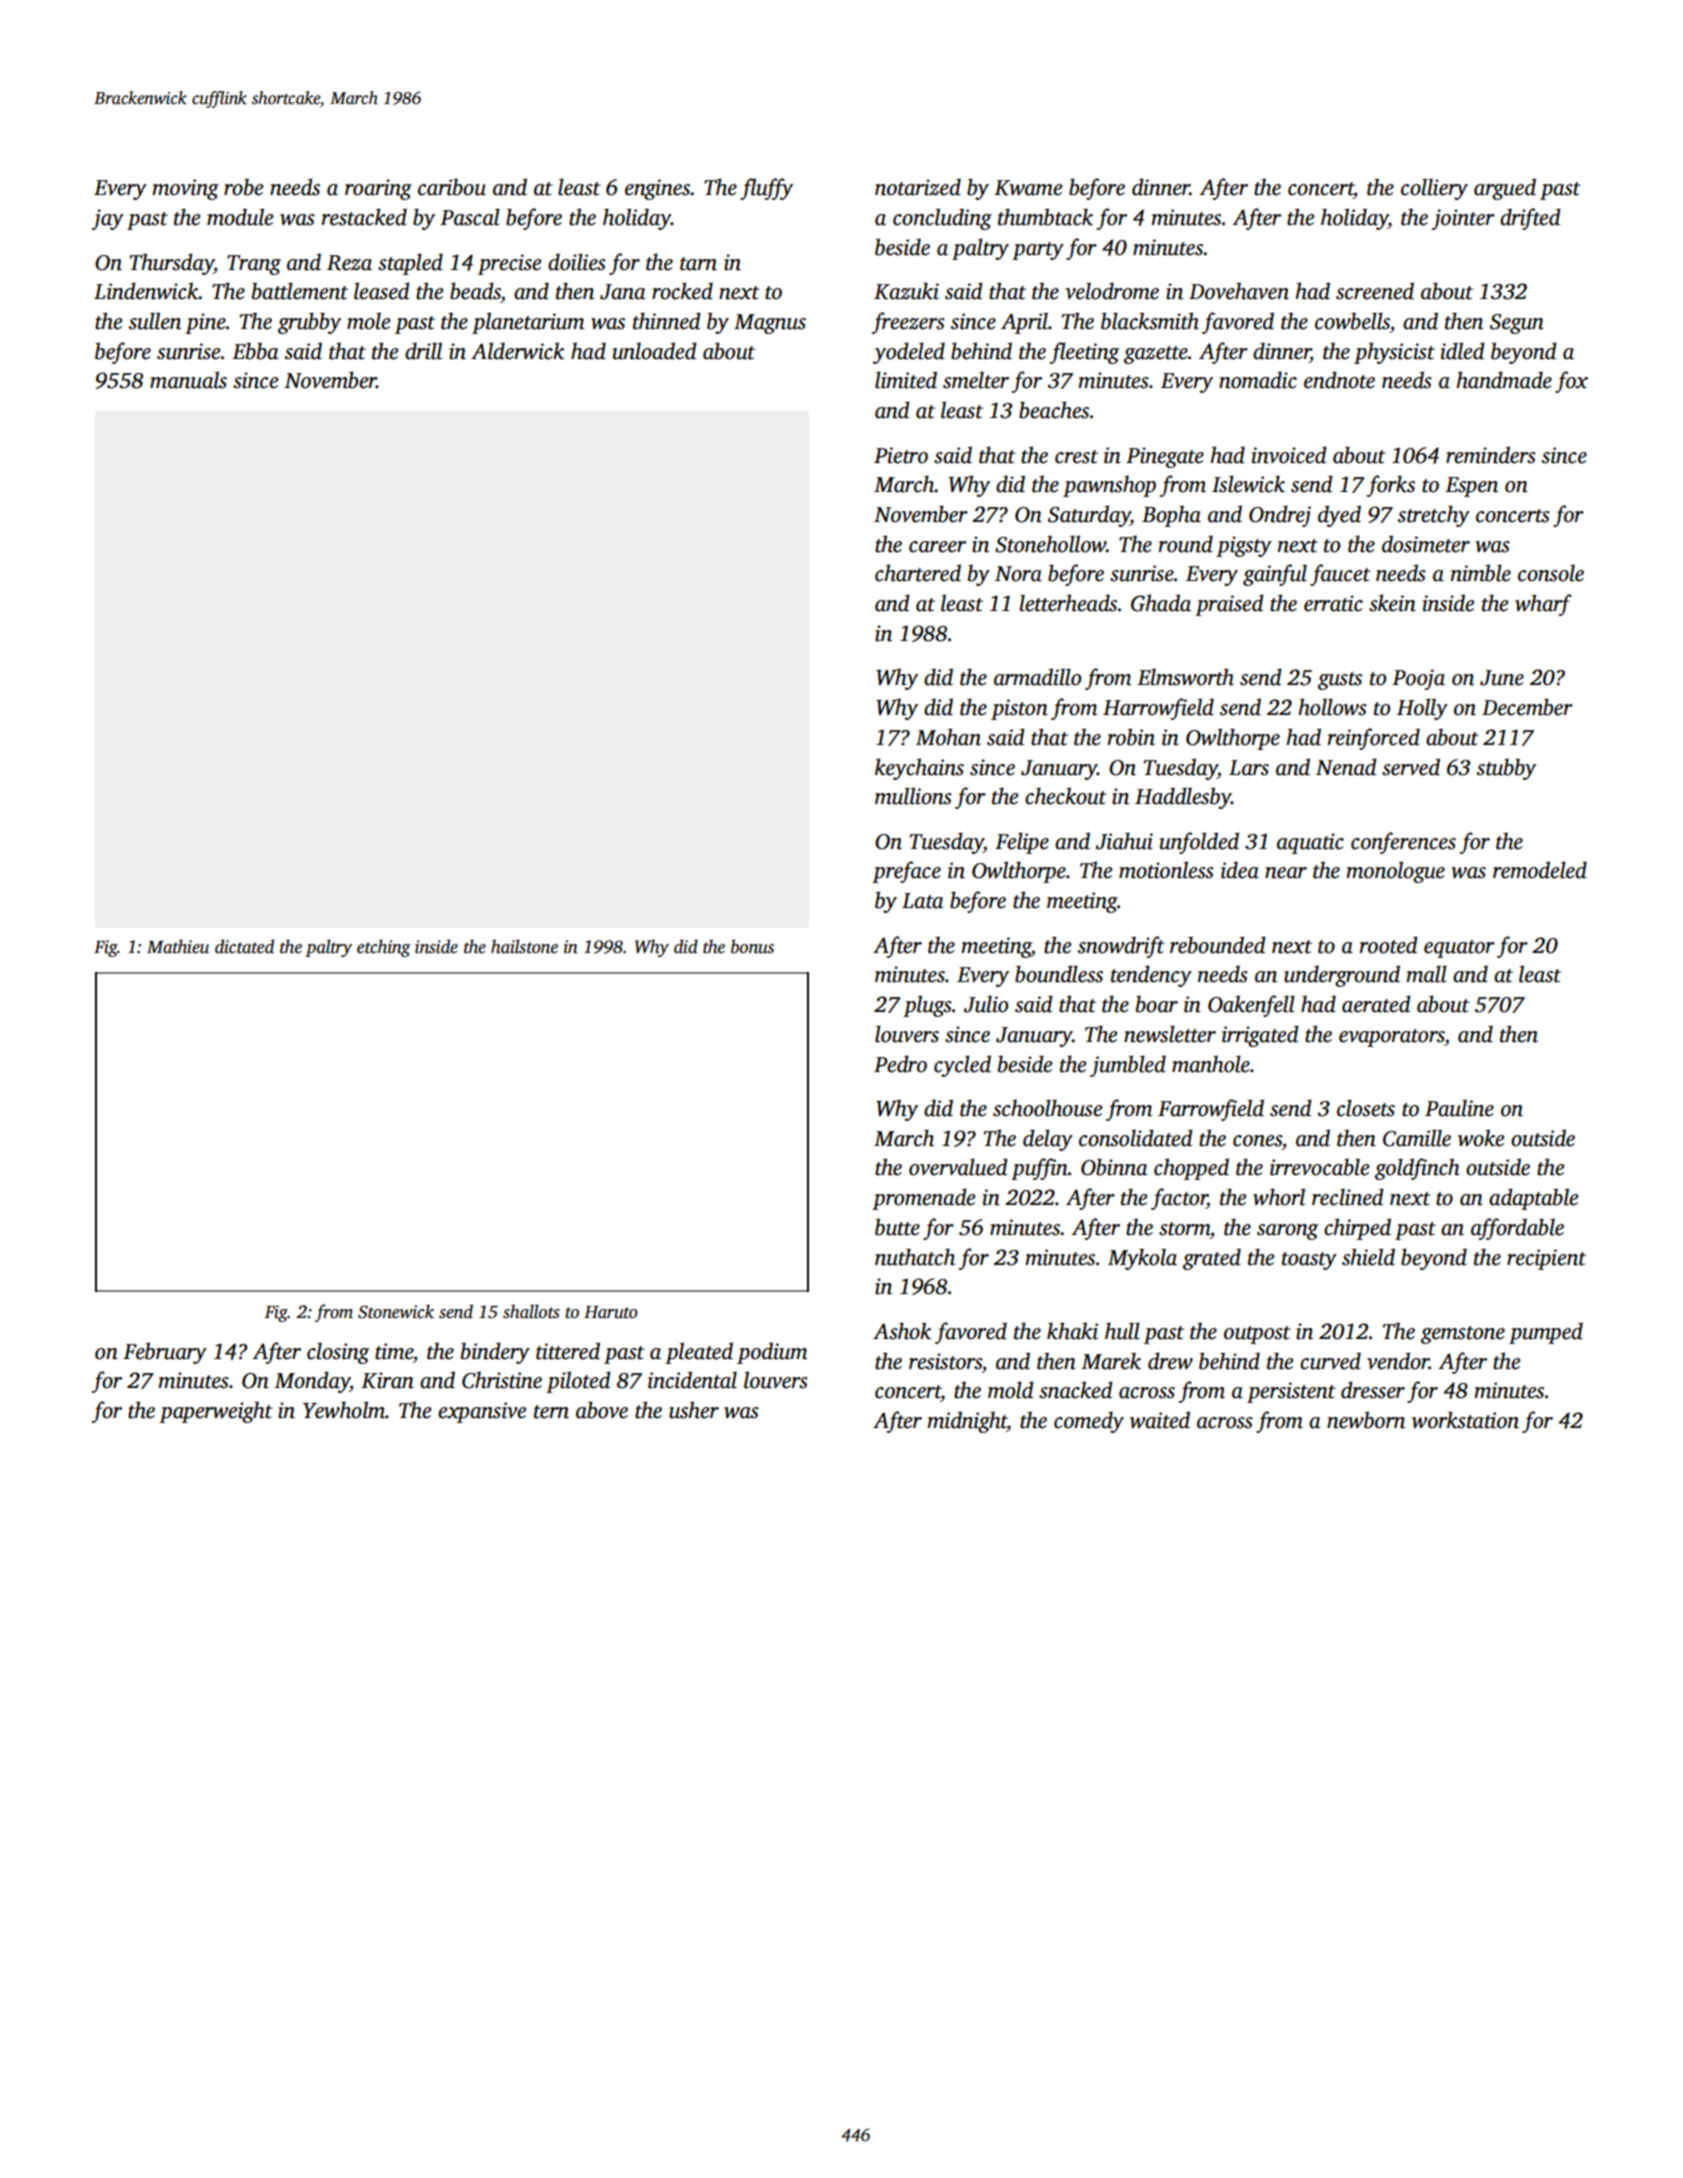 This page has width=1683, height=2178. What do you see at coordinates (1434, 189) in the page?
I see `colliery` at bounding box center [1434, 189].
